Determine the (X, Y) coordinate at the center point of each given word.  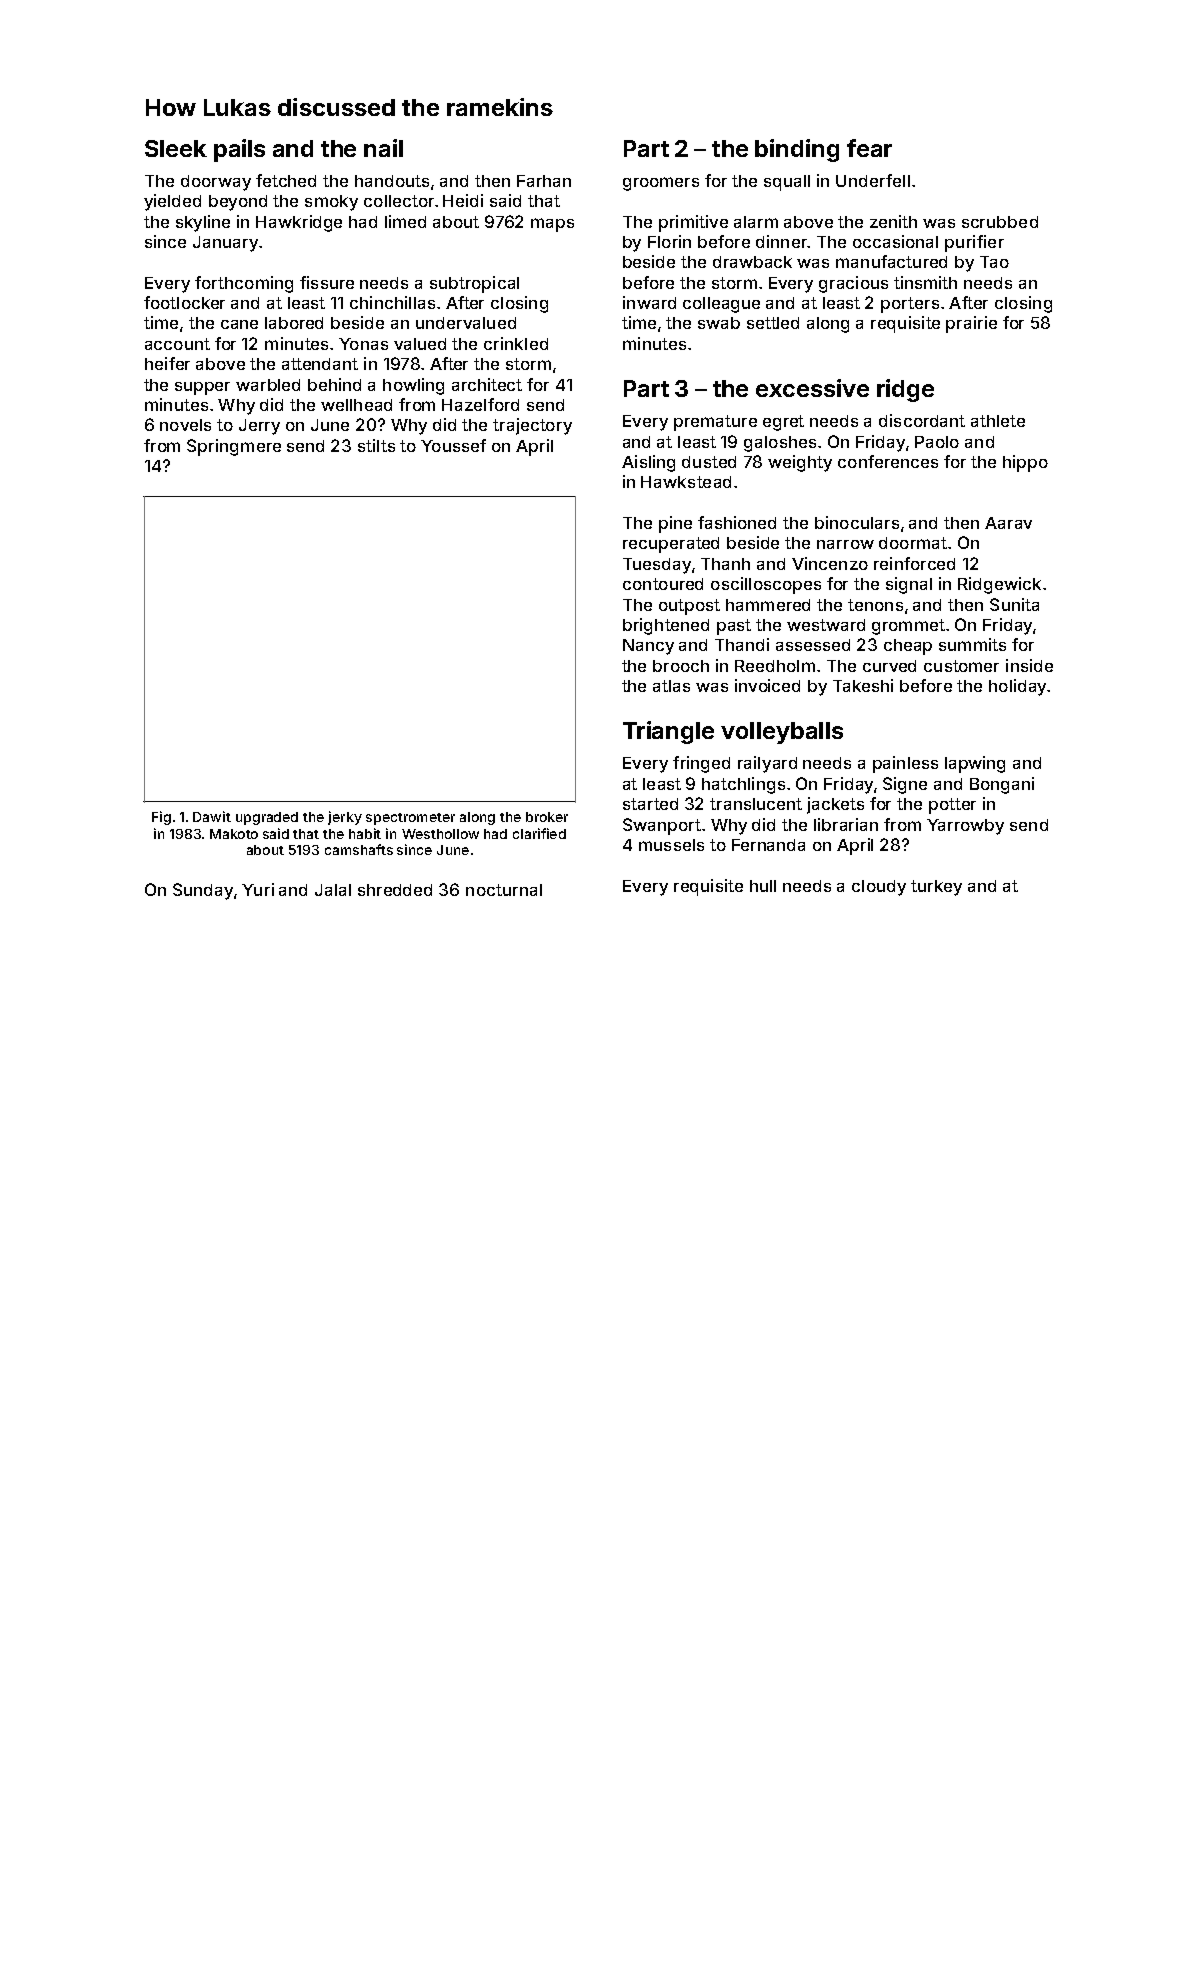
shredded (395, 890)
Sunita (1014, 604)
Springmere (234, 447)
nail (383, 148)
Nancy (648, 647)
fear (869, 148)
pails (239, 150)
